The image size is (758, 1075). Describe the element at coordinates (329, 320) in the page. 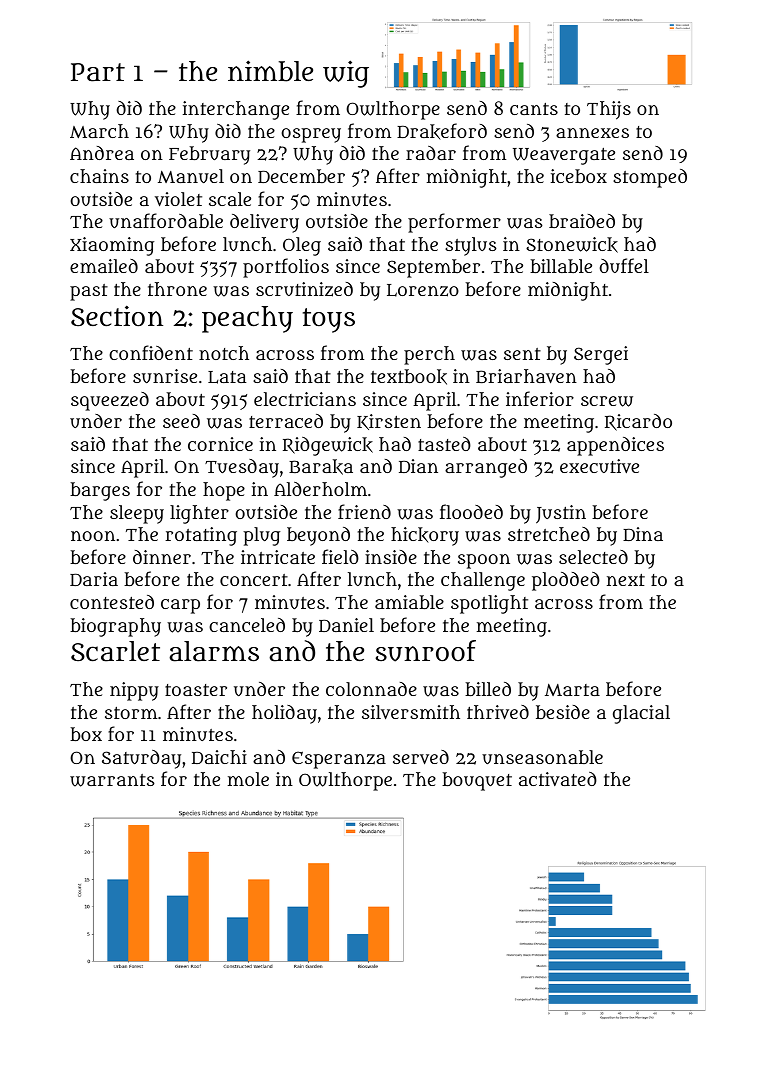

I see `toys` at that location.
